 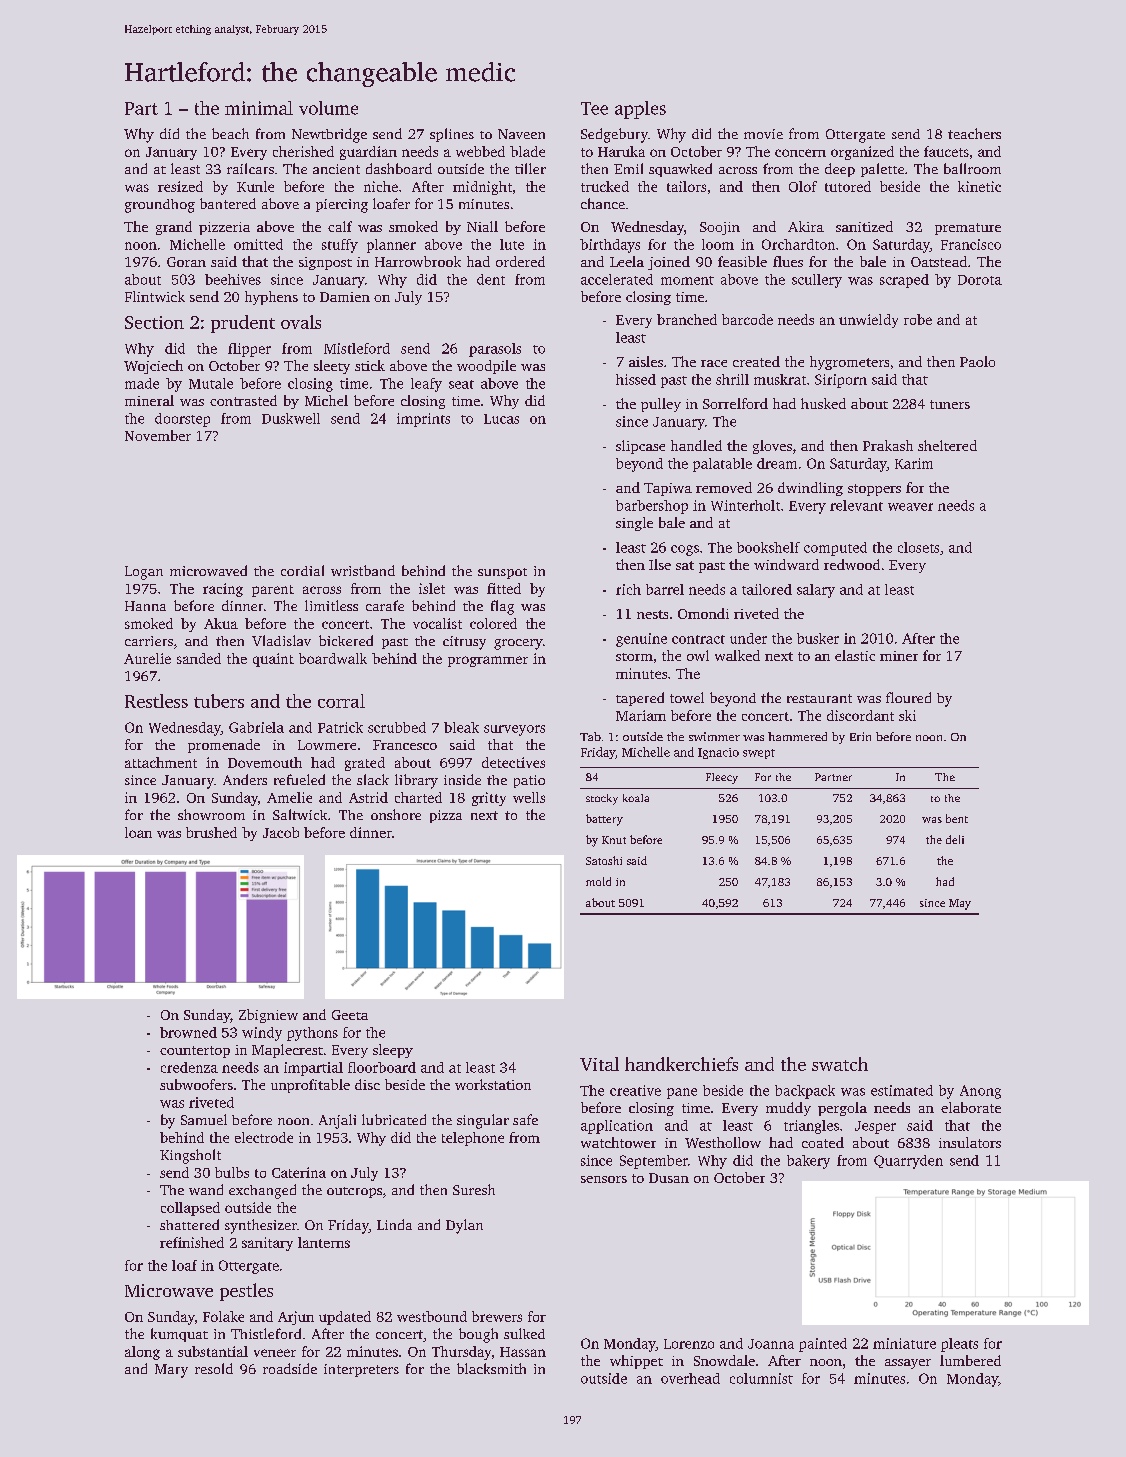 What do you see at coordinates (223, 590) in the document?
I see `racing` at bounding box center [223, 590].
